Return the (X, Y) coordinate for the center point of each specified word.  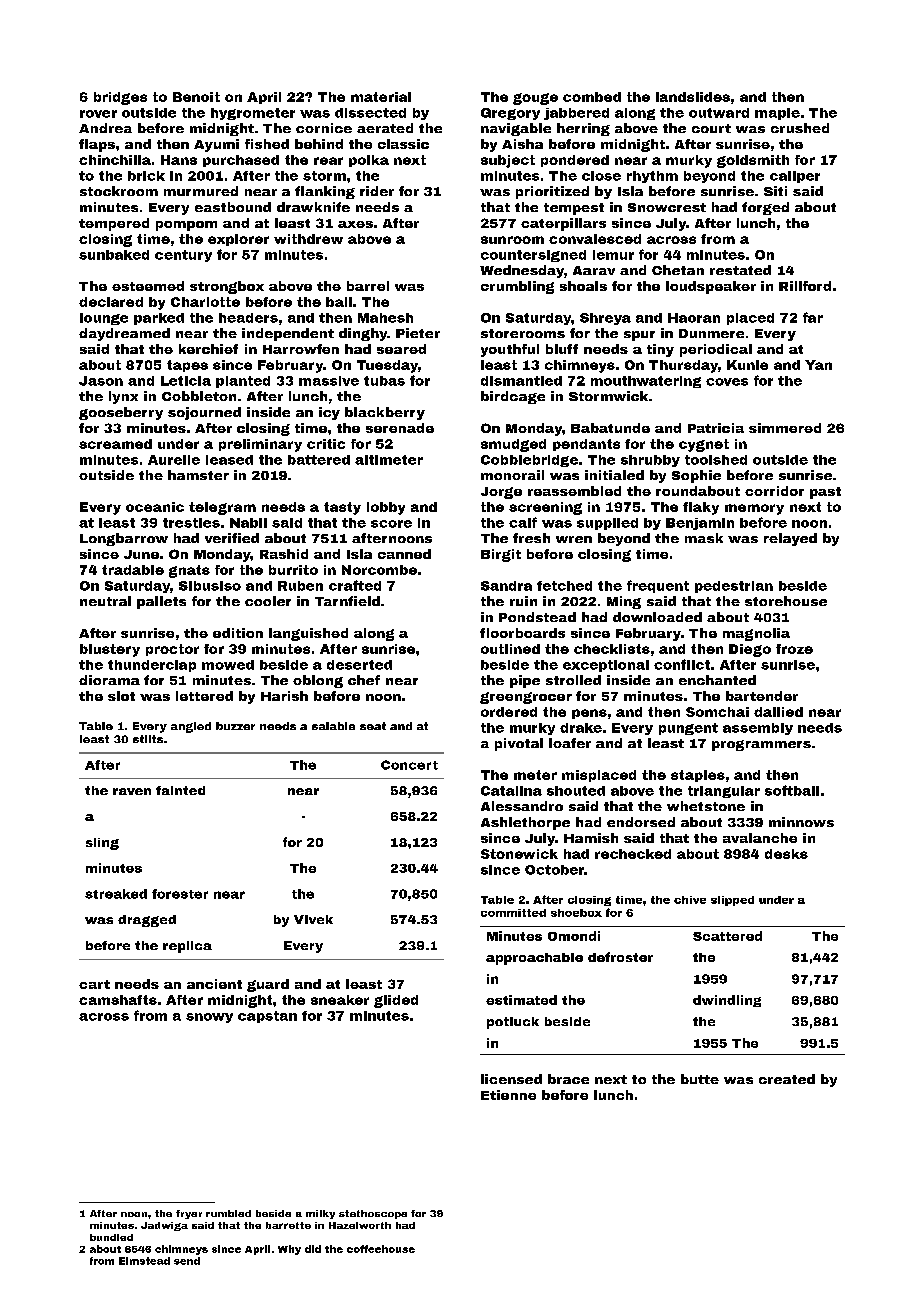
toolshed (716, 460)
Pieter (418, 333)
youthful (510, 350)
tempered (114, 224)
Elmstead (144, 1261)
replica (187, 947)
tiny (660, 350)
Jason (101, 381)
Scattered (727, 936)
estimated (521, 1000)
